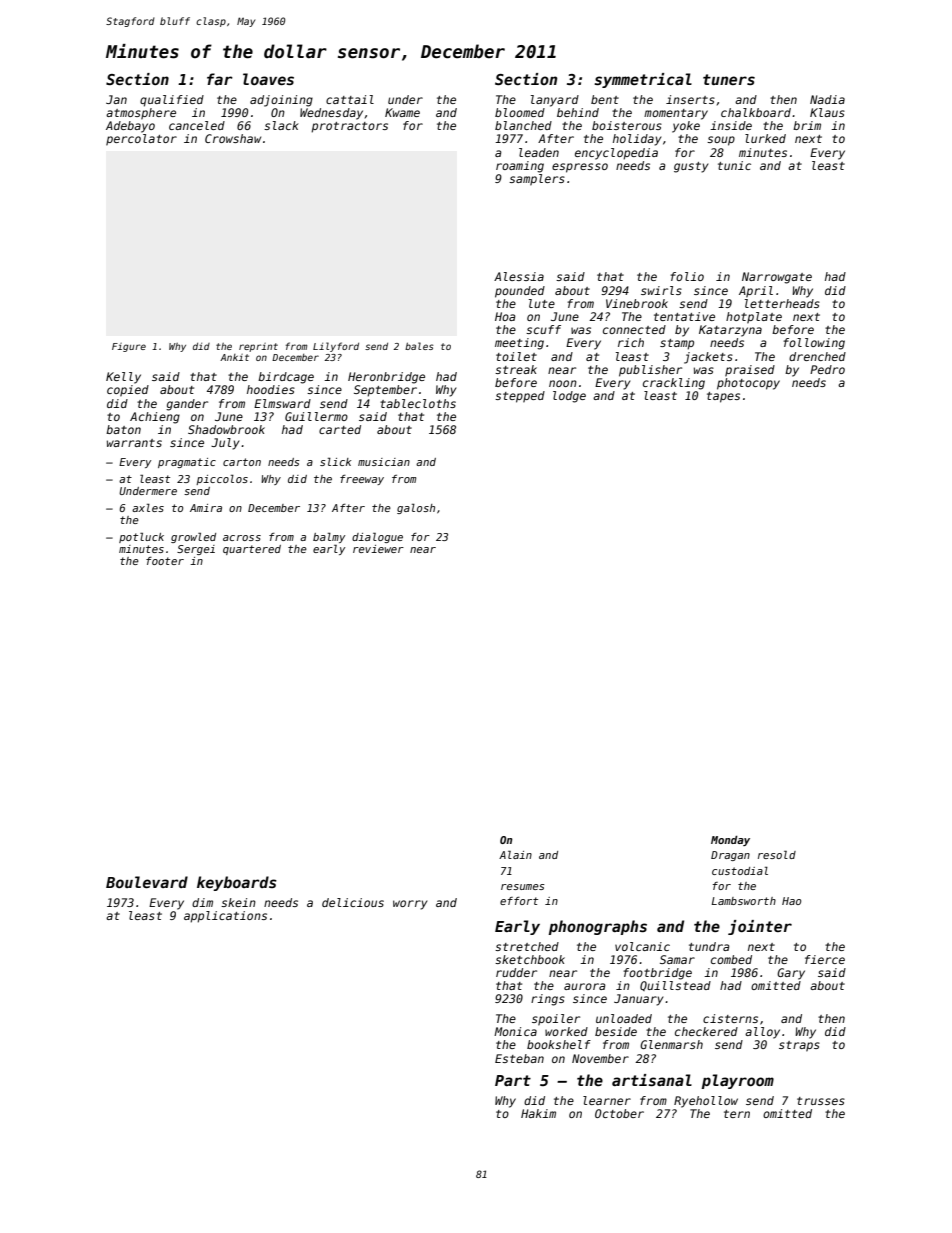 The image size is (952, 1233). Describe the element at coordinates (234, 357) in the screenshot. I see `Ankit` at that location.
